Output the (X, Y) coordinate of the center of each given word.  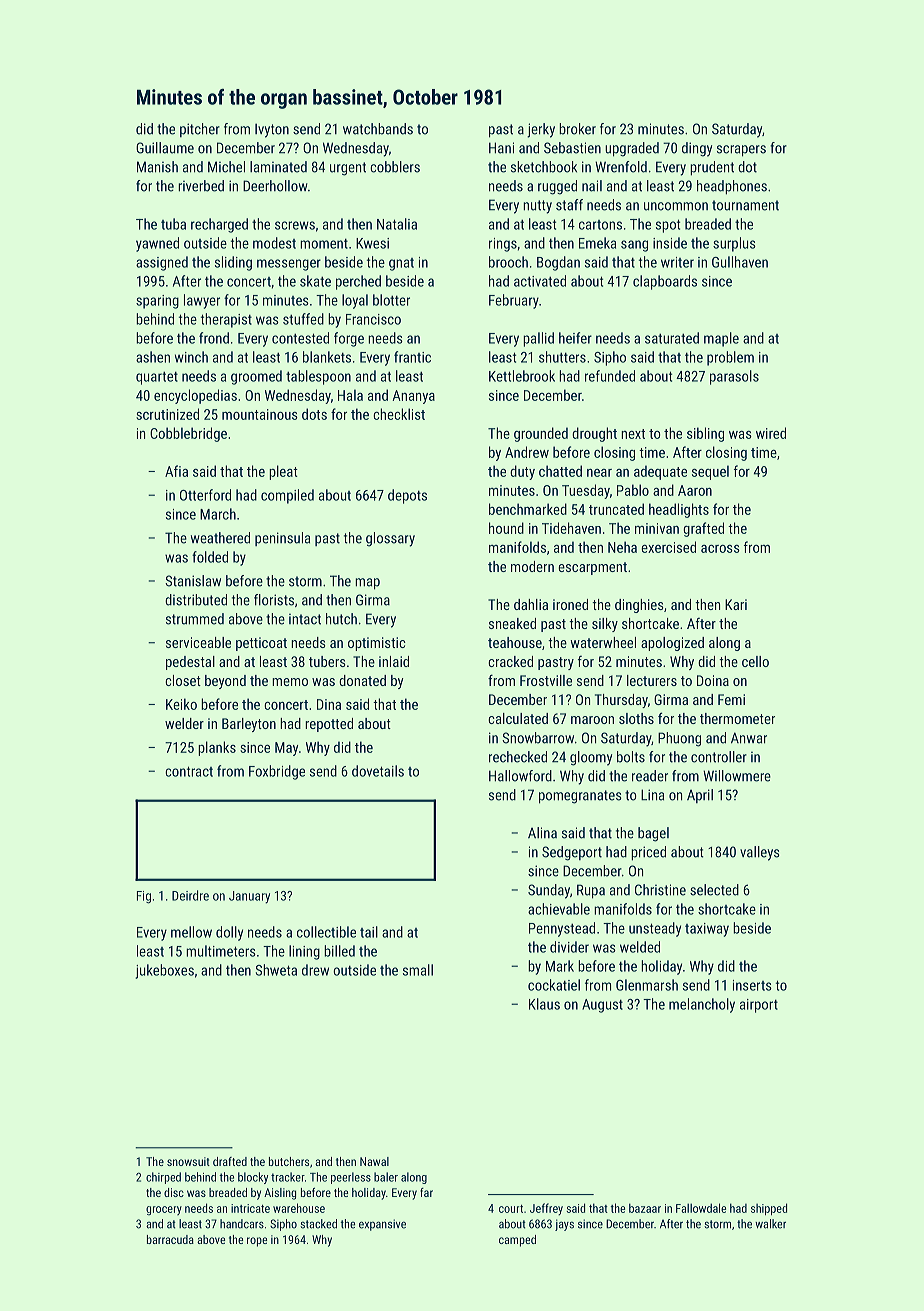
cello (755, 661)
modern (532, 566)
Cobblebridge (188, 434)
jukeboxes (164, 971)
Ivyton (272, 131)
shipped (769, 1209)
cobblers (395, 167)
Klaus (544, 1004)
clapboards (665, 282)
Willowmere (737, 776)
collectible (326, 932)
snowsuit (188, 1161)
